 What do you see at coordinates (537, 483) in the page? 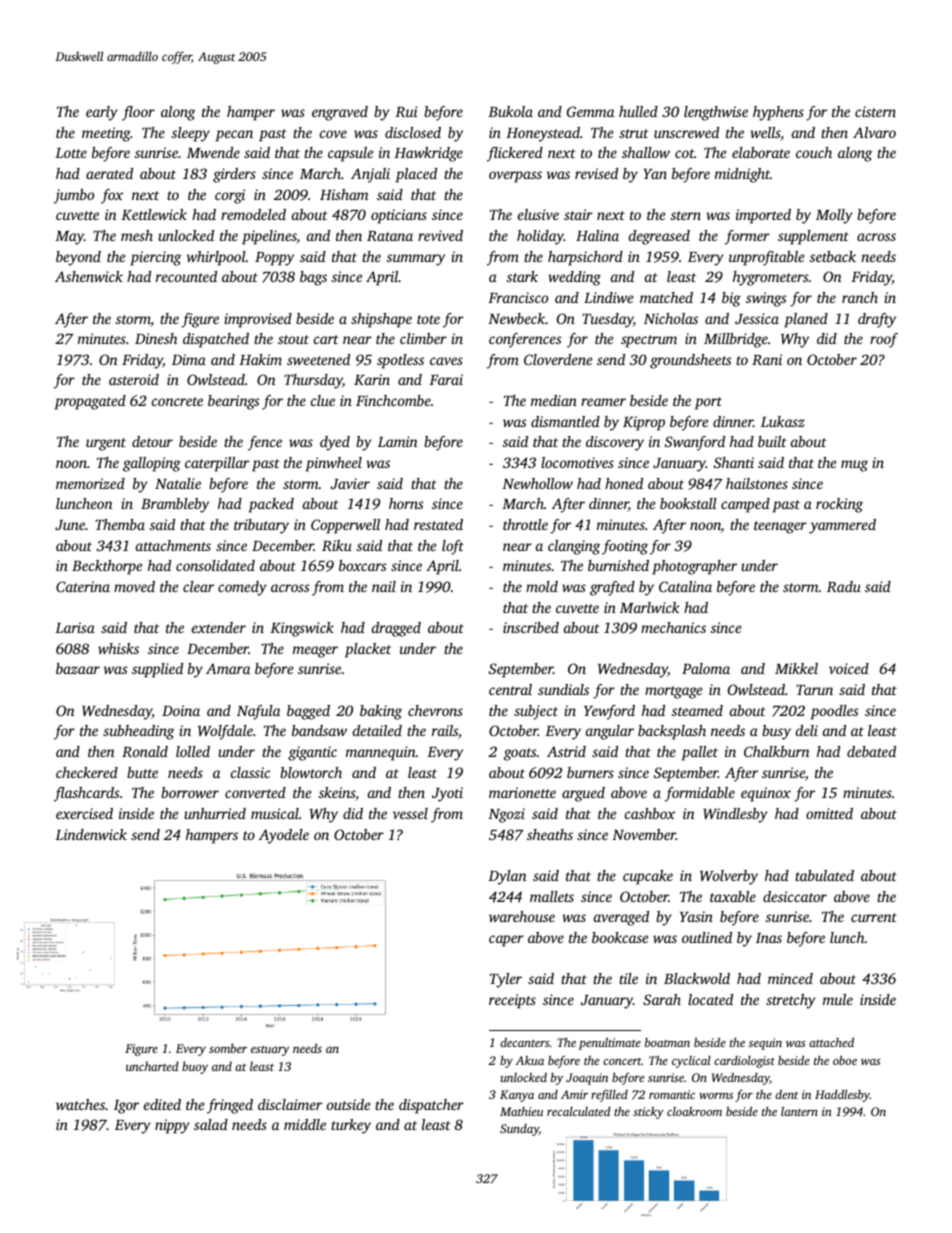
I see `Newhollow` at bounding box center [537, 483].
